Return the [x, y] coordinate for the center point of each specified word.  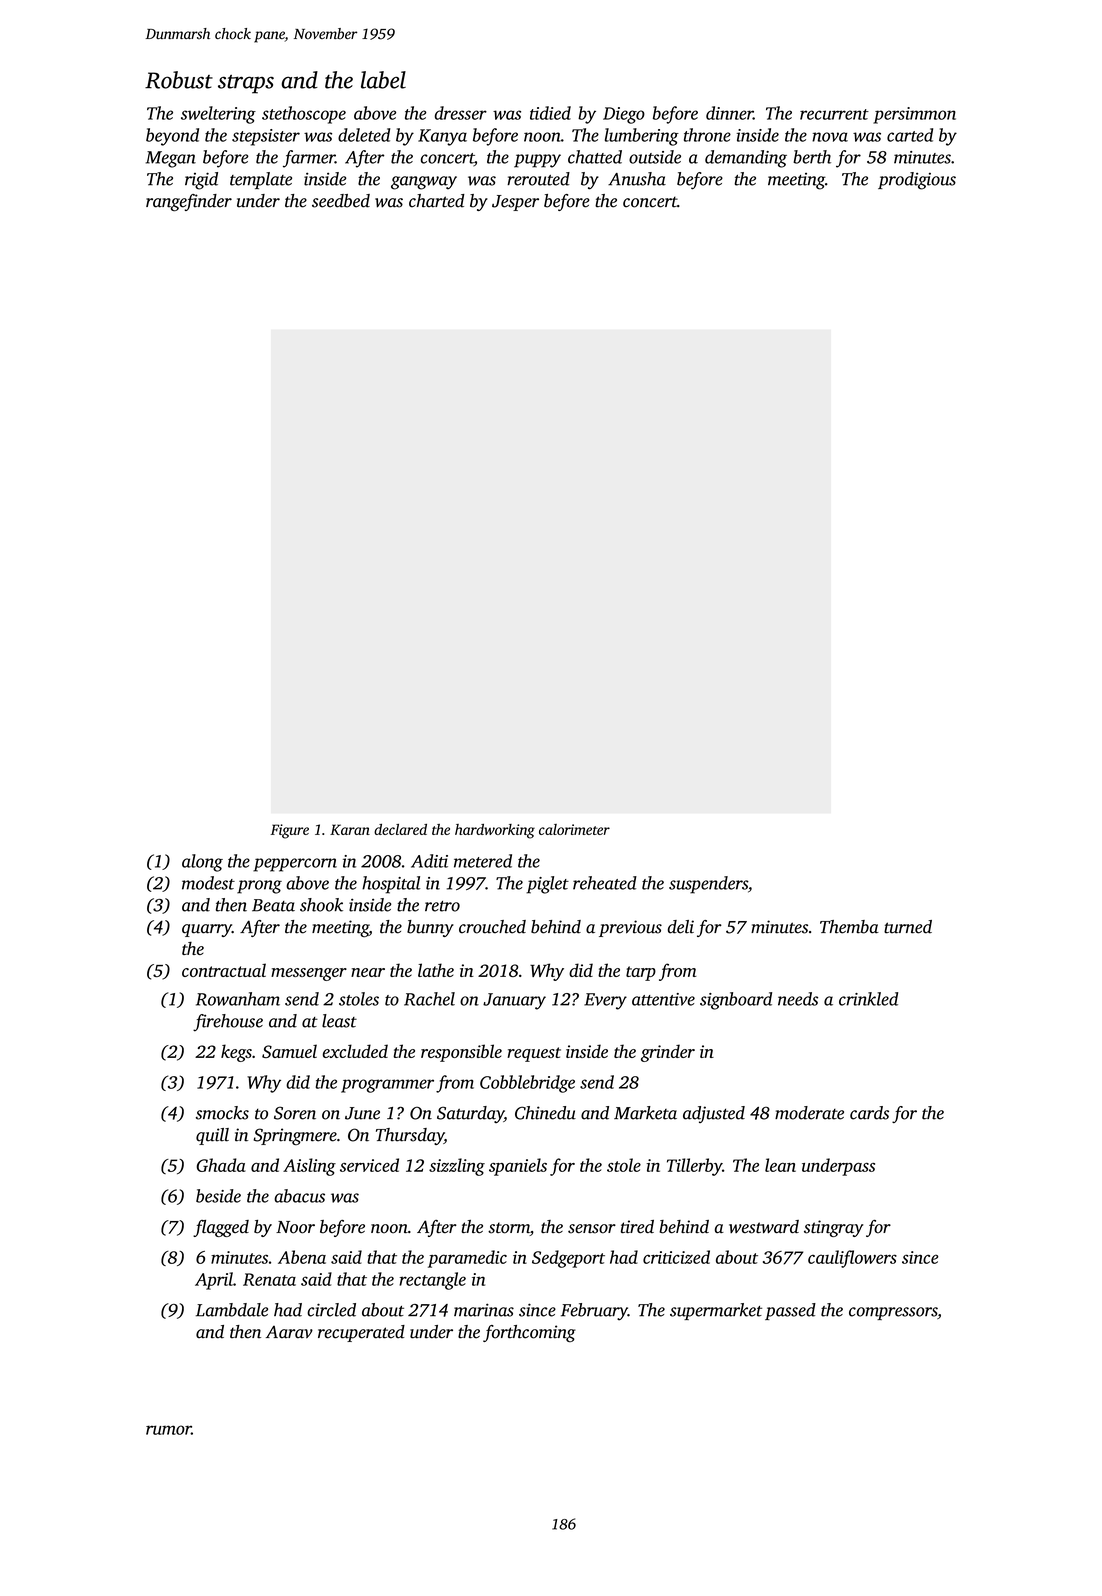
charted [437, 201]
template [261, 180]
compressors [893, 1313]
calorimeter [574, 829]
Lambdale [232, 1310]
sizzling [457, 1167]
